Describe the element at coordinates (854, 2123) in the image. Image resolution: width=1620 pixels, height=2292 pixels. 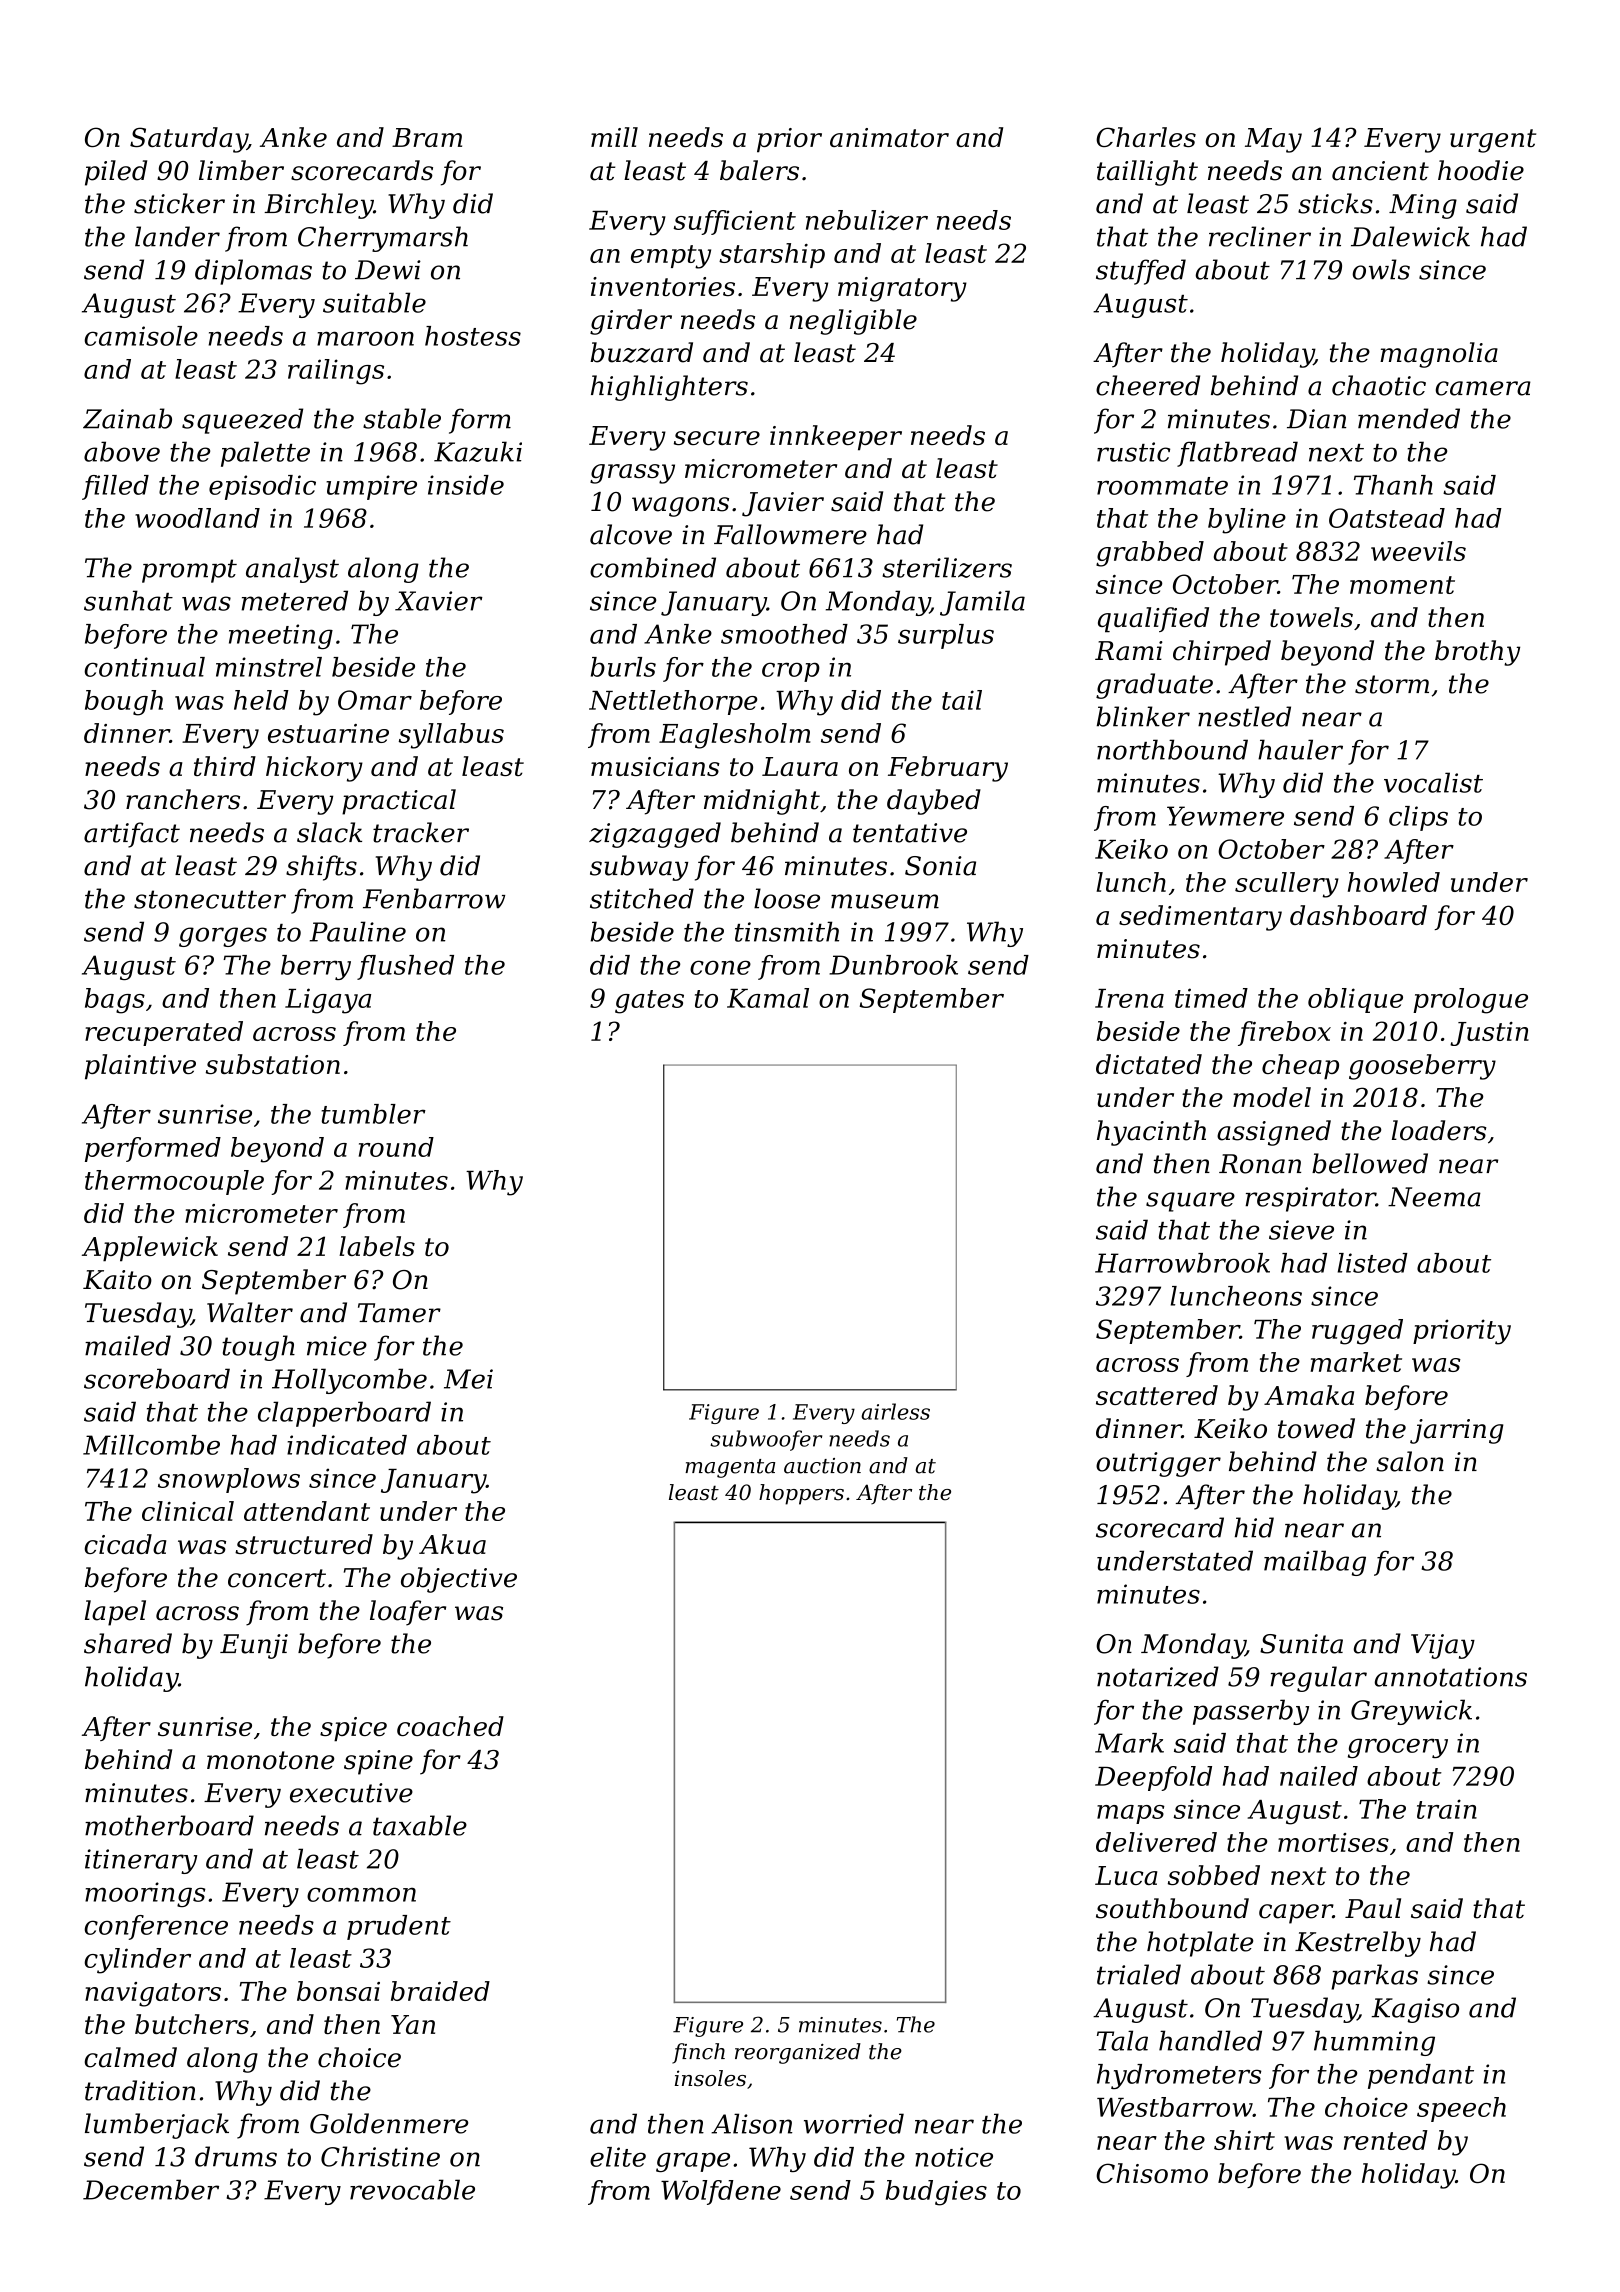
I see `worried` at that location.
